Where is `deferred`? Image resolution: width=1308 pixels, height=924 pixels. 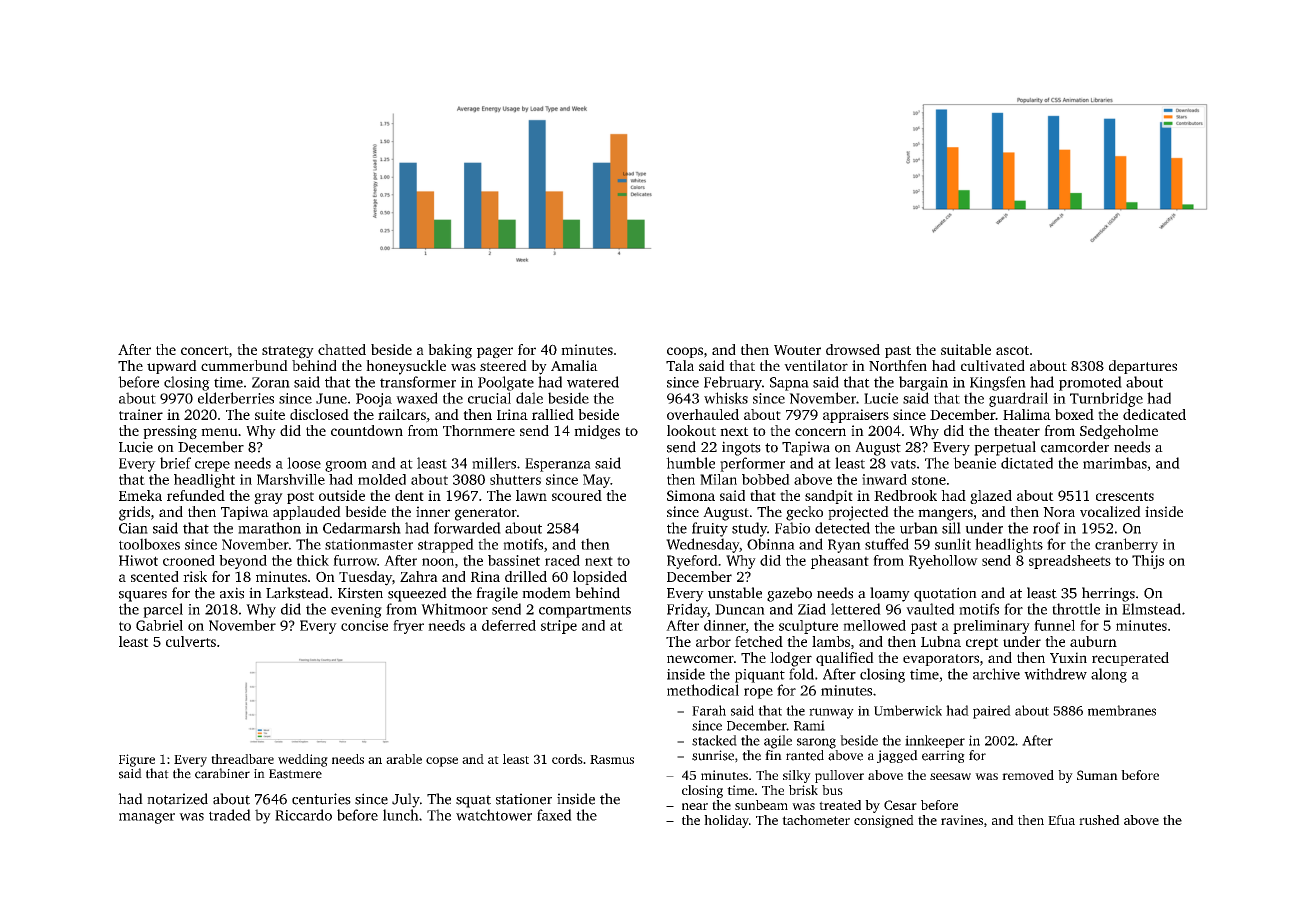 deferred is located at coordinates (509, 625).
